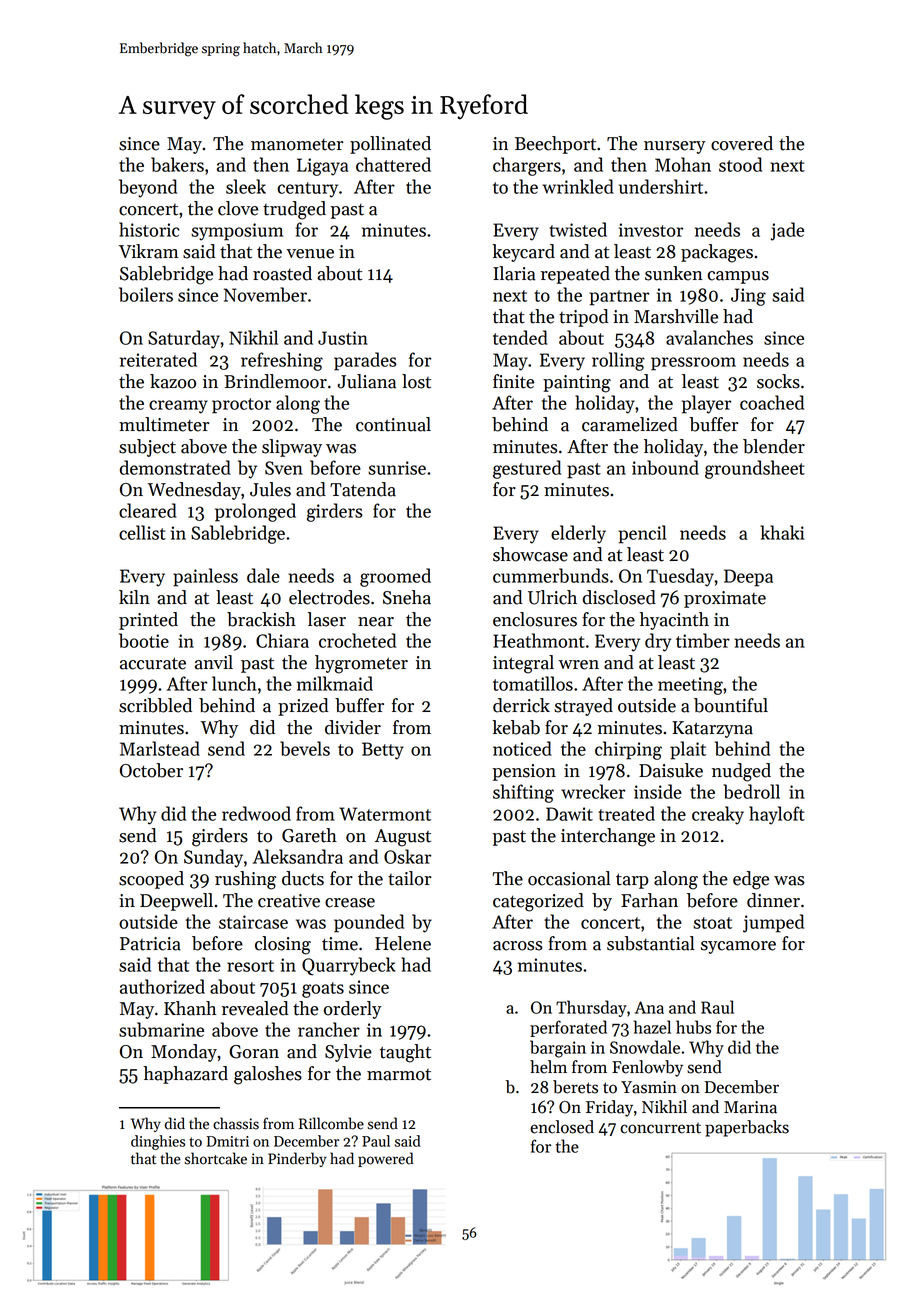  Describe the element at coordinates (577, 384) in the screenshot. I see `painting` at that location.
